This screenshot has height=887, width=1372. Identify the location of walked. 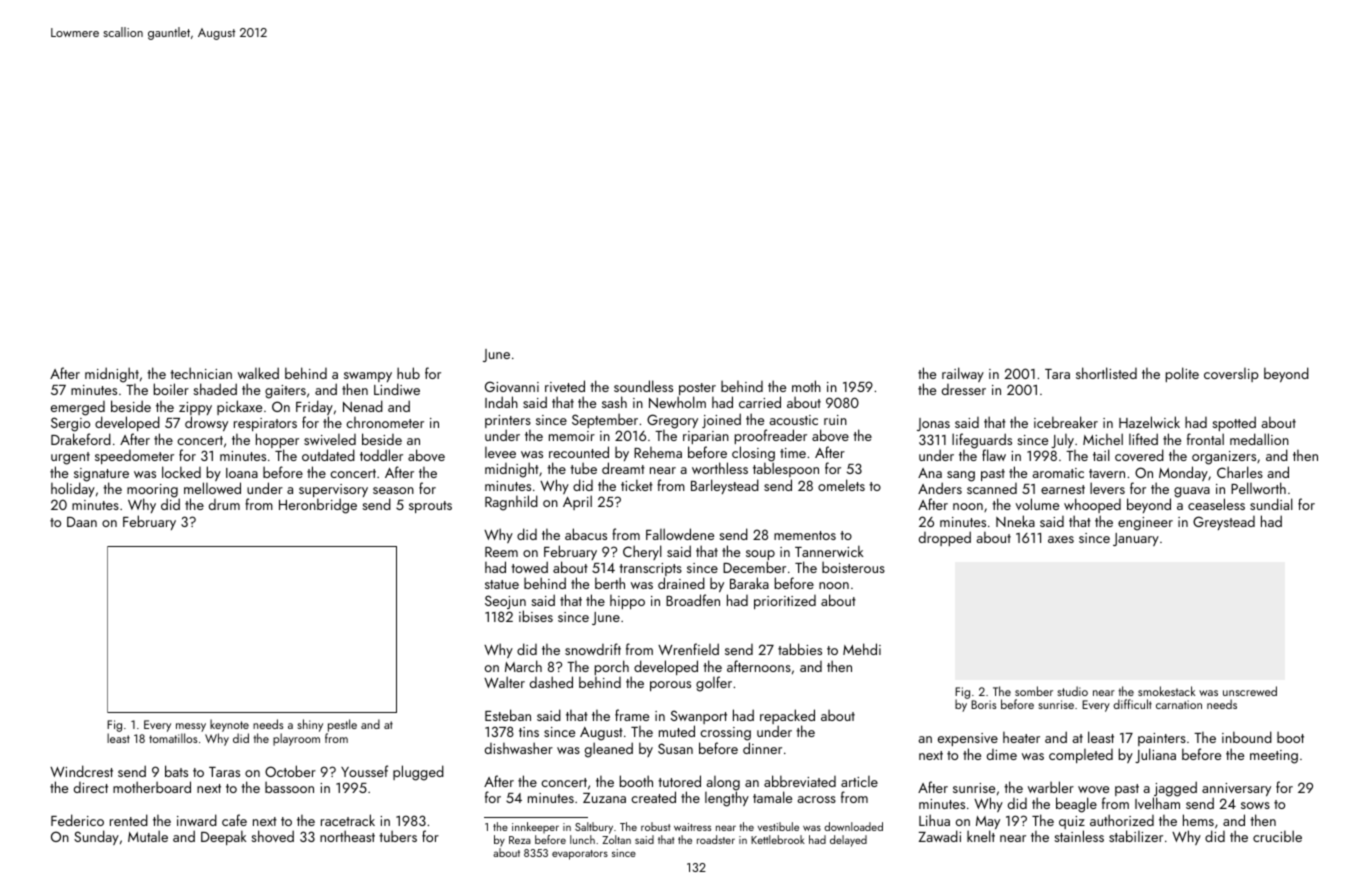
(258, 373).
